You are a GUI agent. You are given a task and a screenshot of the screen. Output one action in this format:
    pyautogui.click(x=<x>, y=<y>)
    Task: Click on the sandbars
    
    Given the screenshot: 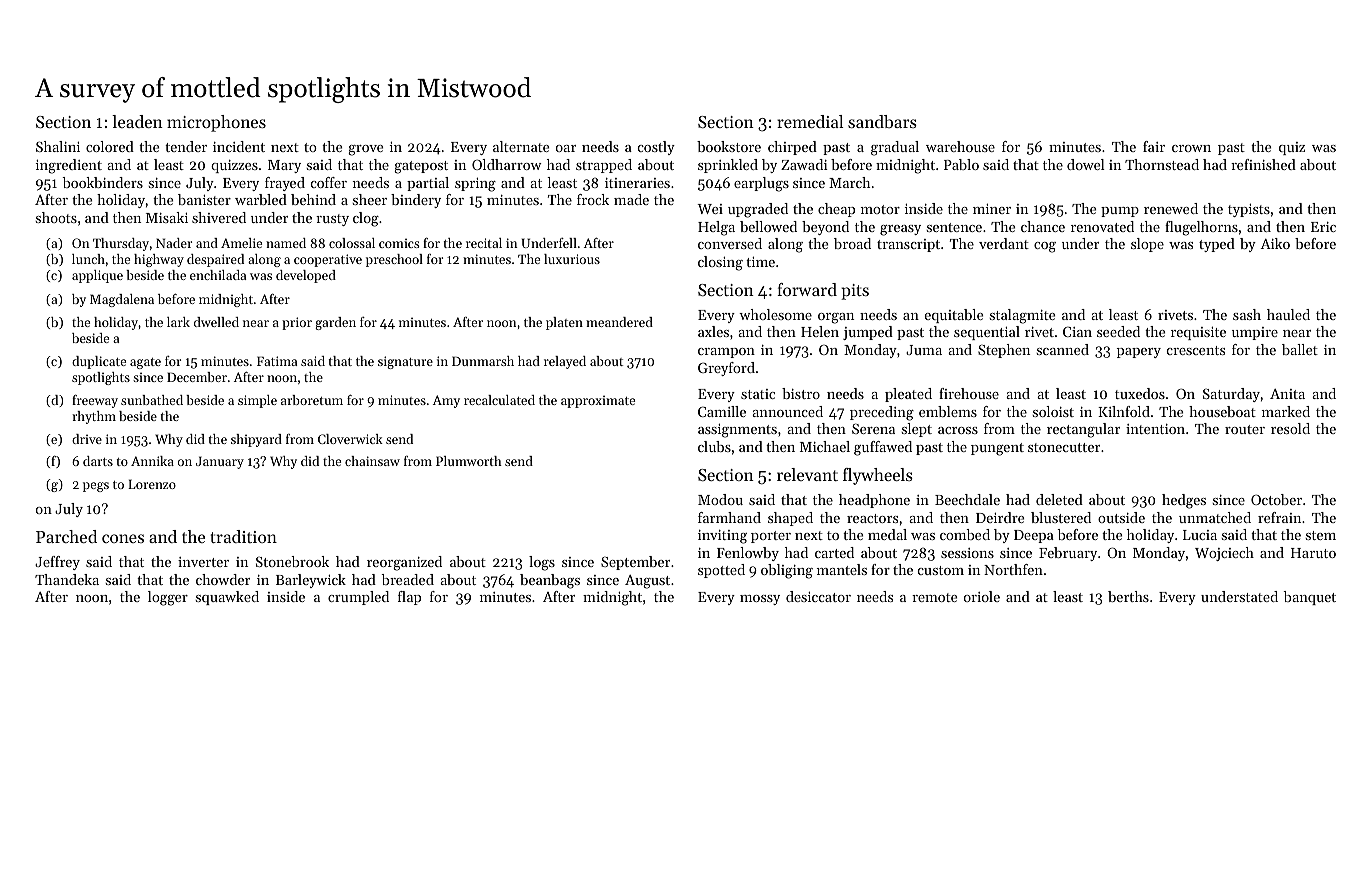 What is the action you would take?
    pyautogui.click(x=882, y=121)
